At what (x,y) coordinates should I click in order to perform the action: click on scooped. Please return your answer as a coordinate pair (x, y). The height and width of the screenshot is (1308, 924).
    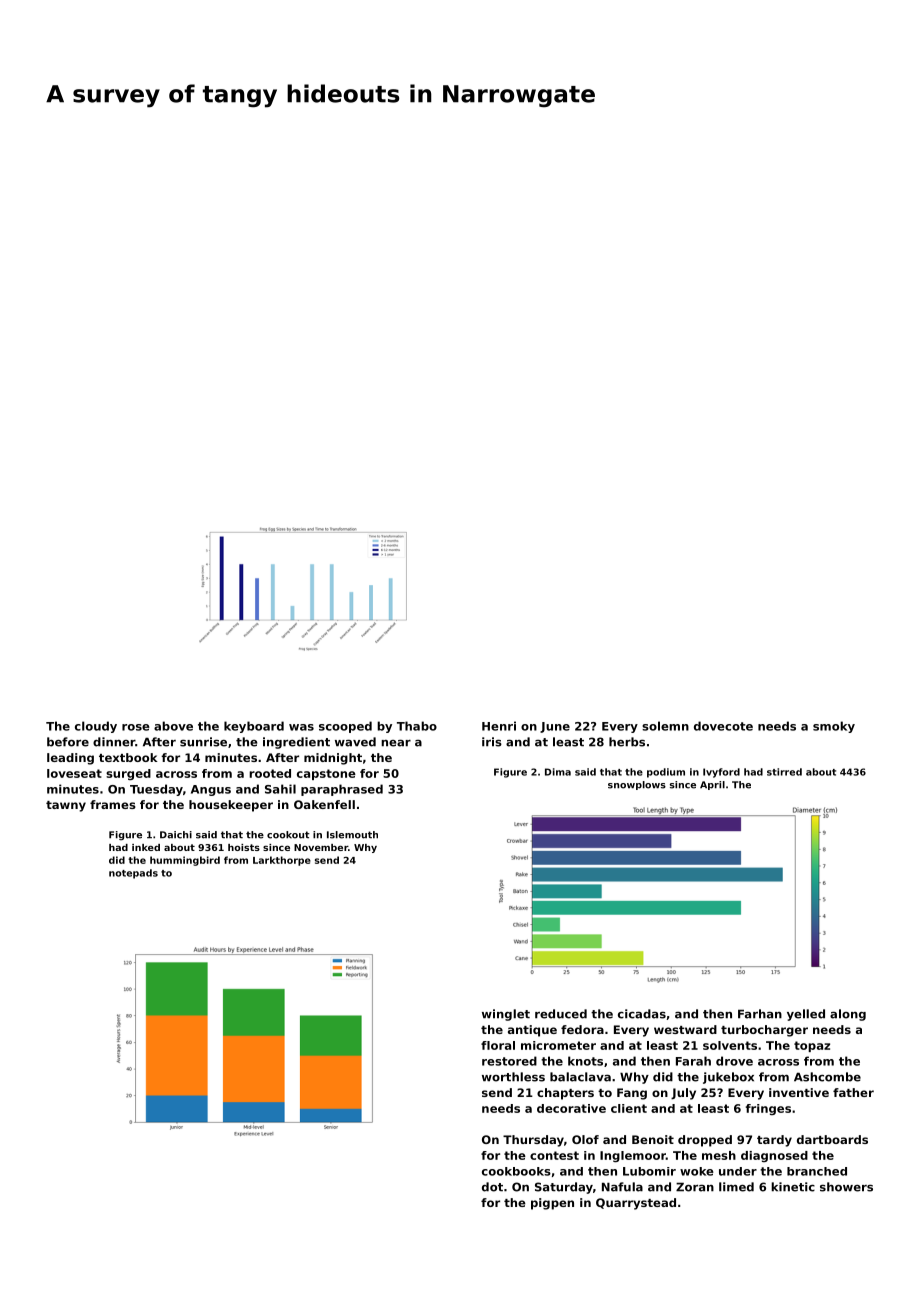
    Looking at the image, I should click on (345, 727).
